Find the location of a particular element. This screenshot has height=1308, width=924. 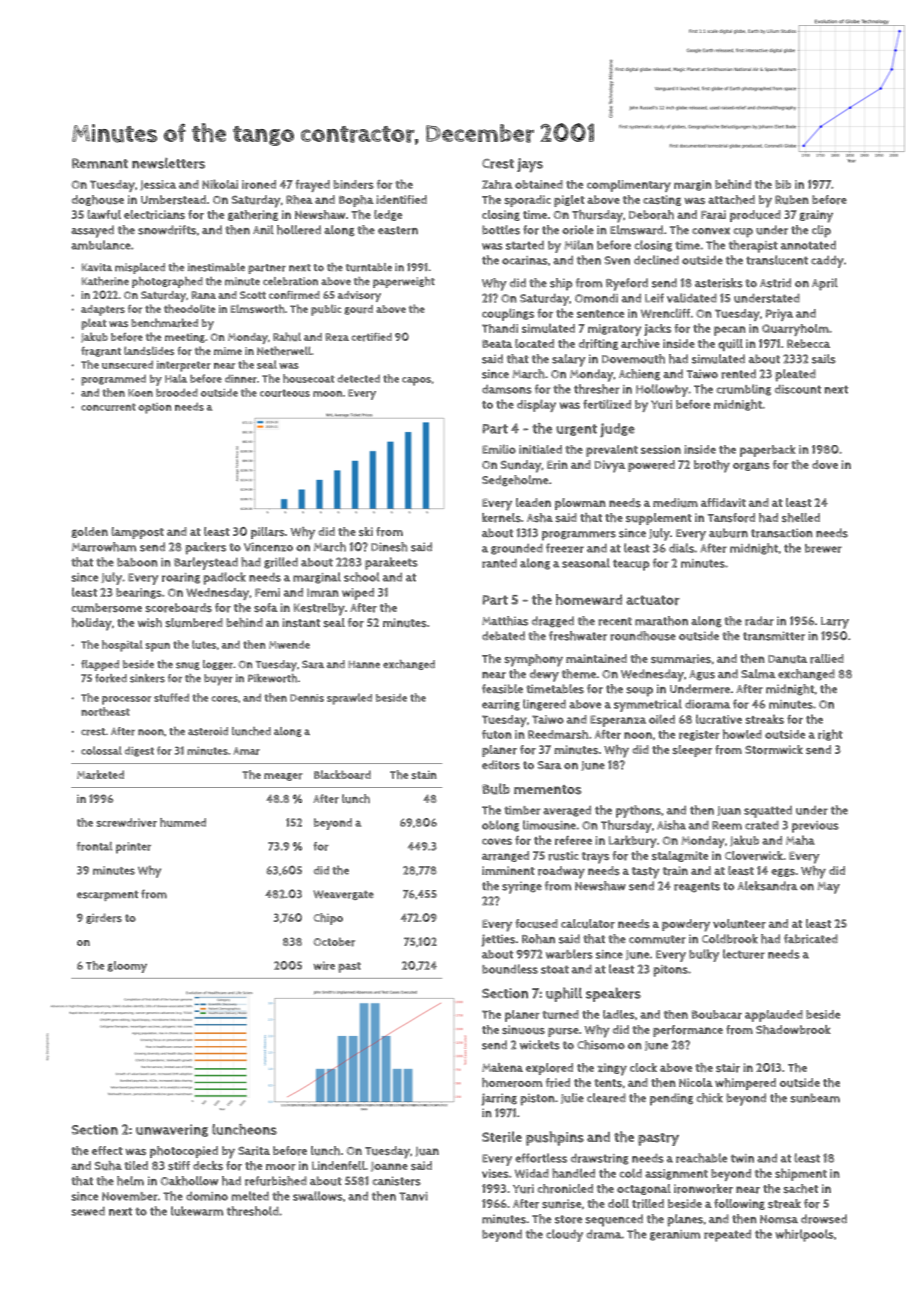

newsletters is located at coordinates (168, 163).
